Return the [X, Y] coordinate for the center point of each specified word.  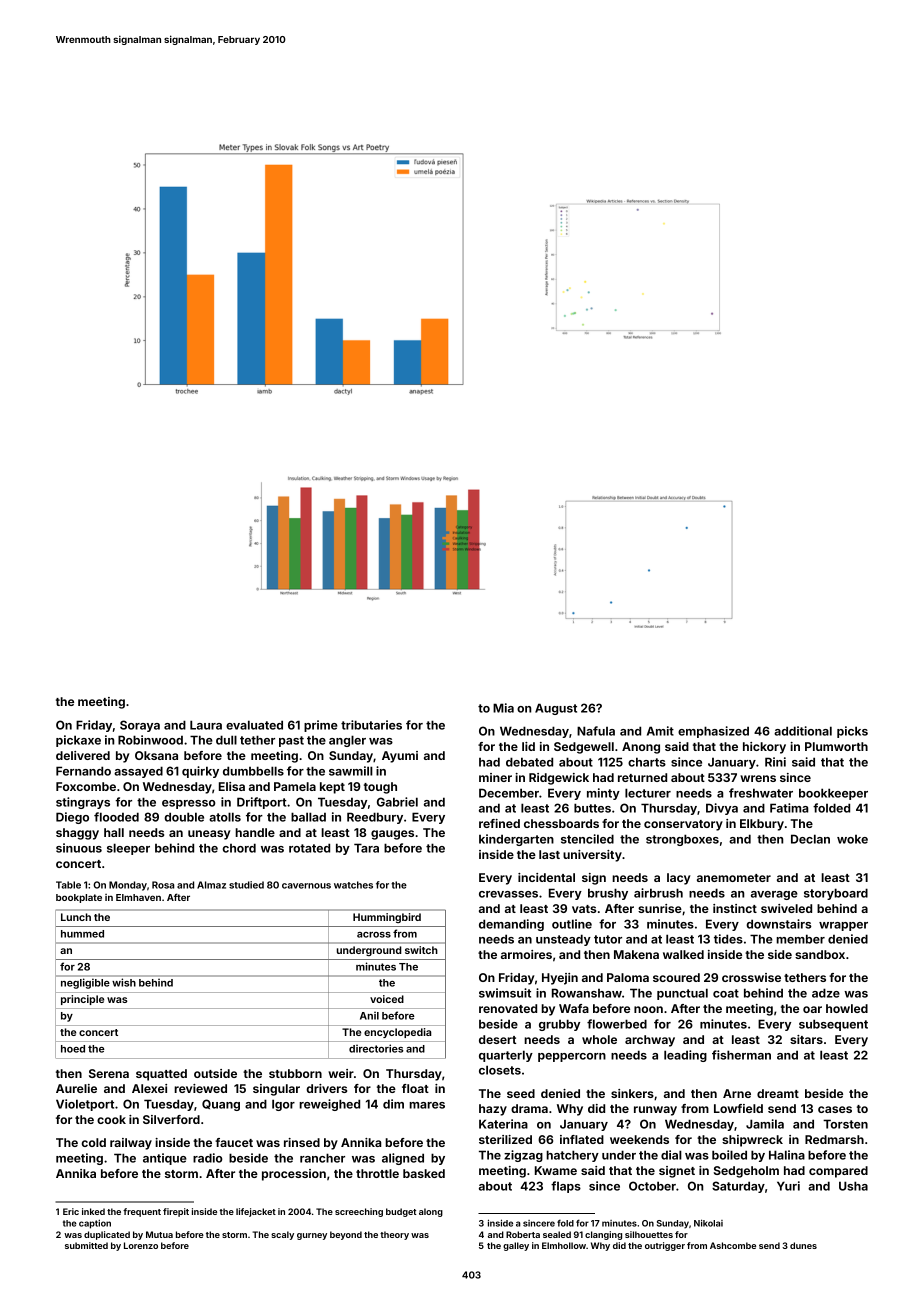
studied [246, 885]
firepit [176, 1212]
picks [852, 732]
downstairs [779, 924]
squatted [161, 1075]
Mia [503, 708]
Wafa [574, 1008]
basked [424, 1173]
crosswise [751, 977]
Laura [206, 725]
